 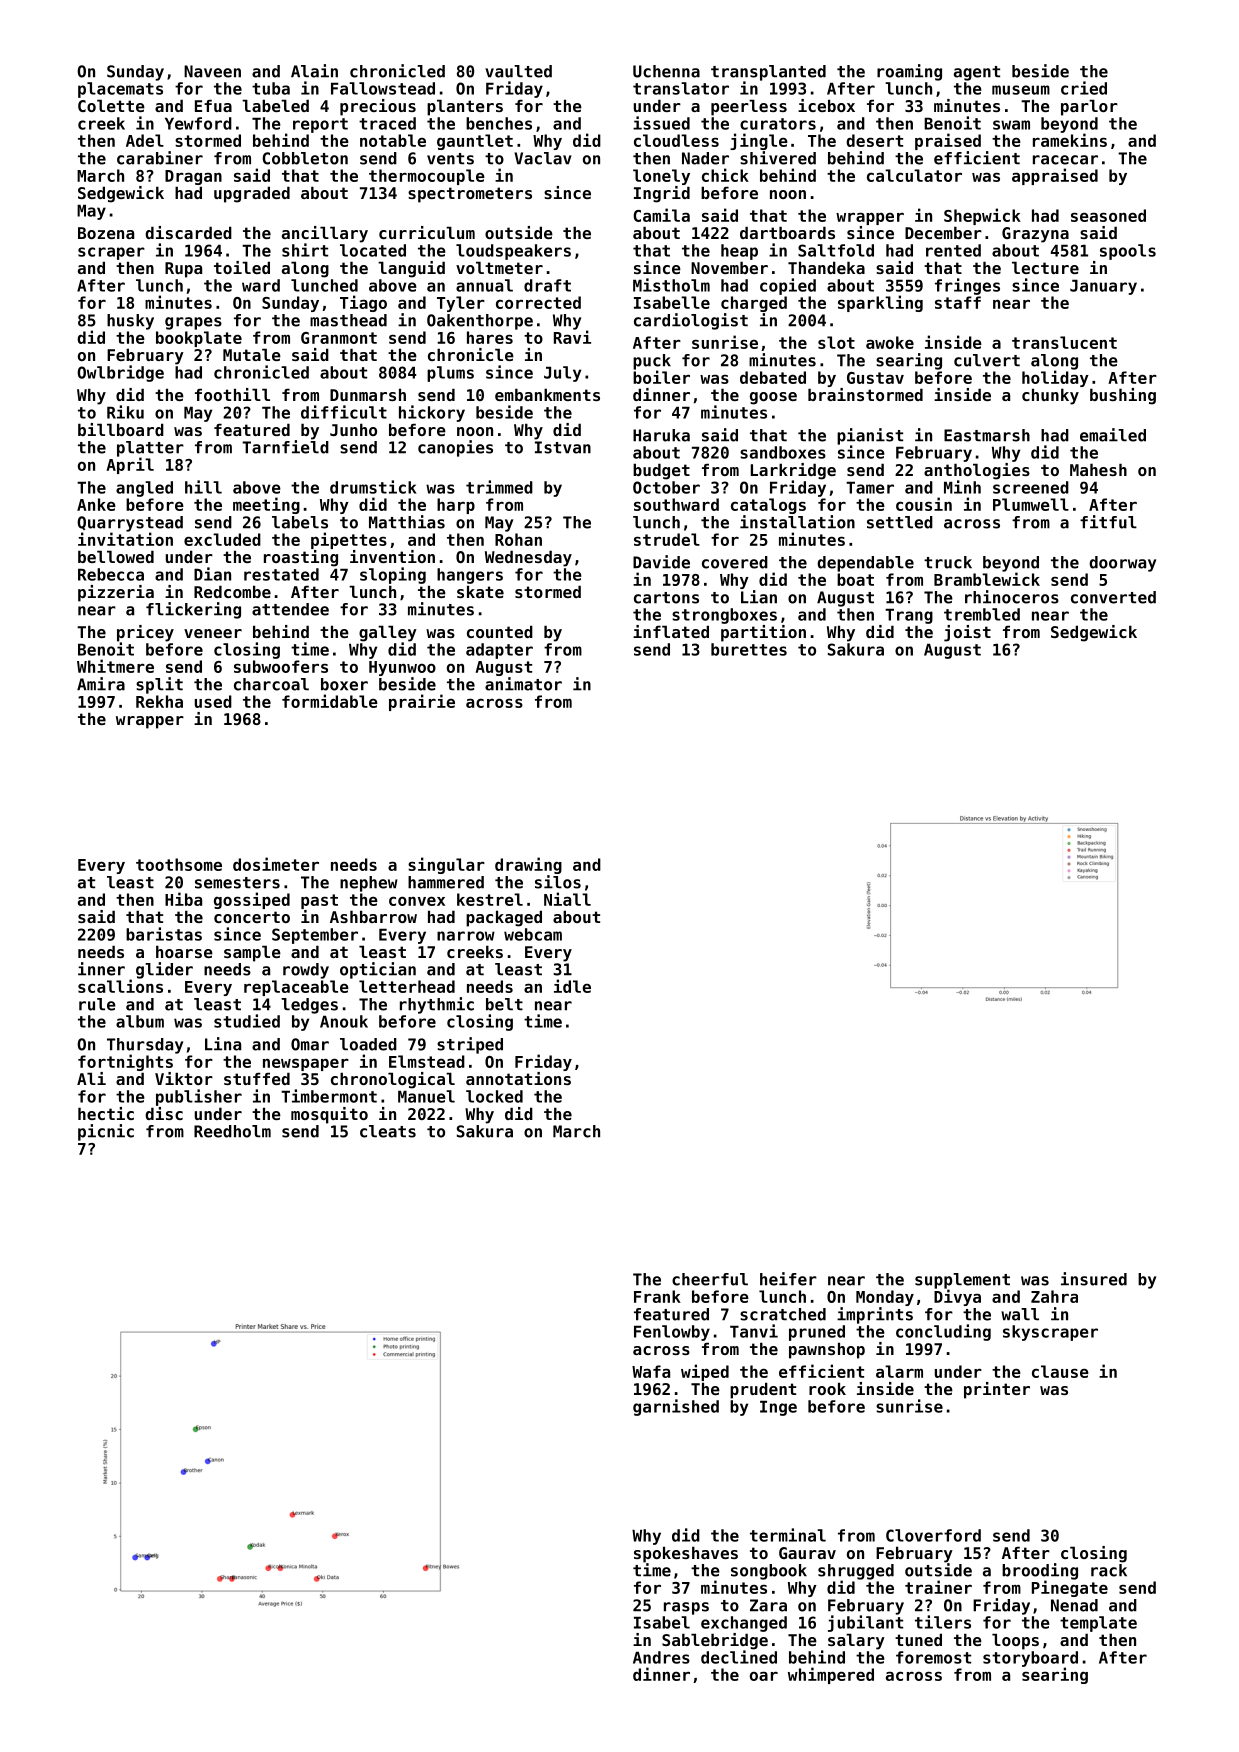 What do you see at coordinates (252, 953) in the screenshot?
I see `sample` at bounding box center [252, 953].
